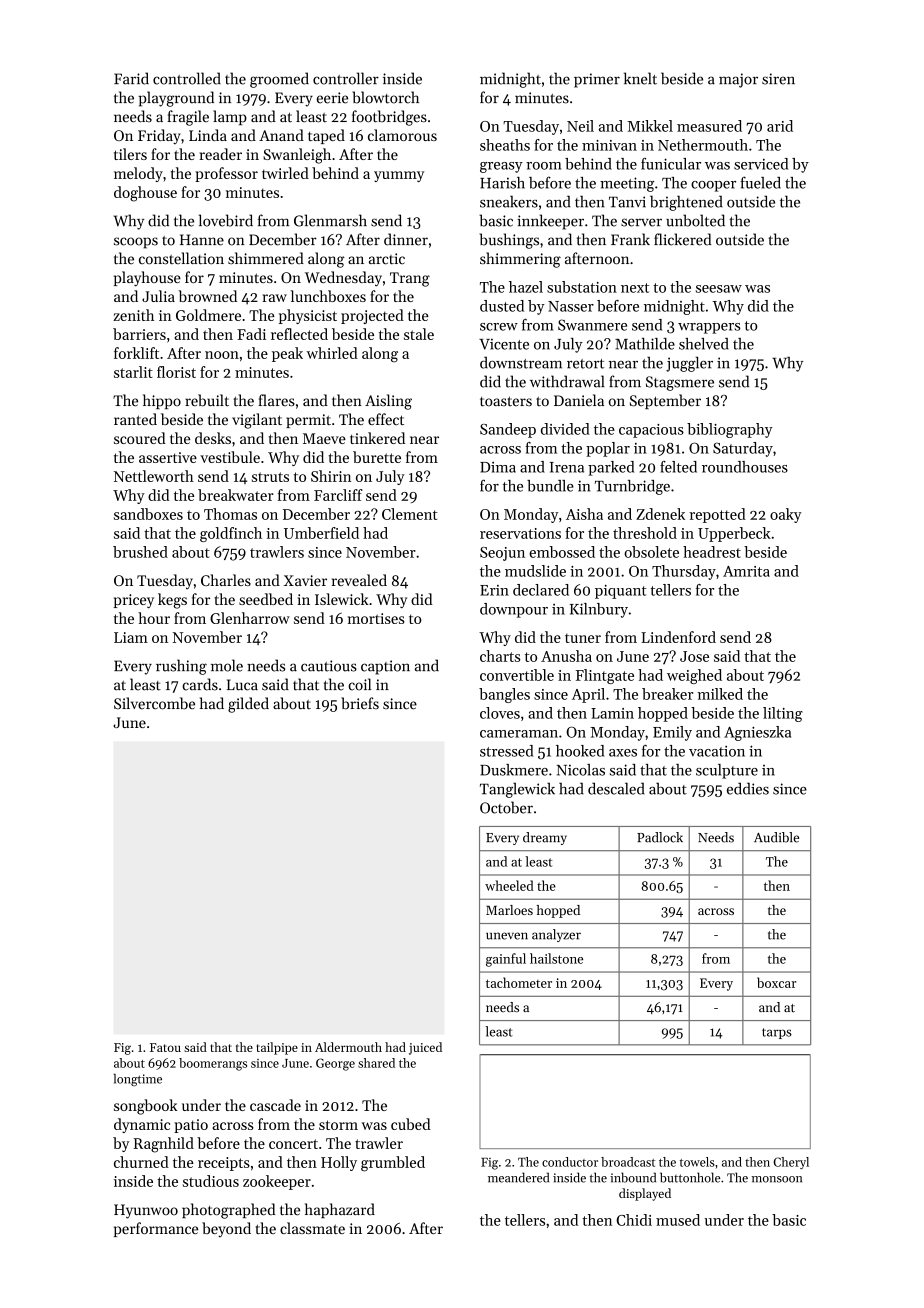 The image size is (924, 1308). I want to click on Mikkel, so click(650, 126).
